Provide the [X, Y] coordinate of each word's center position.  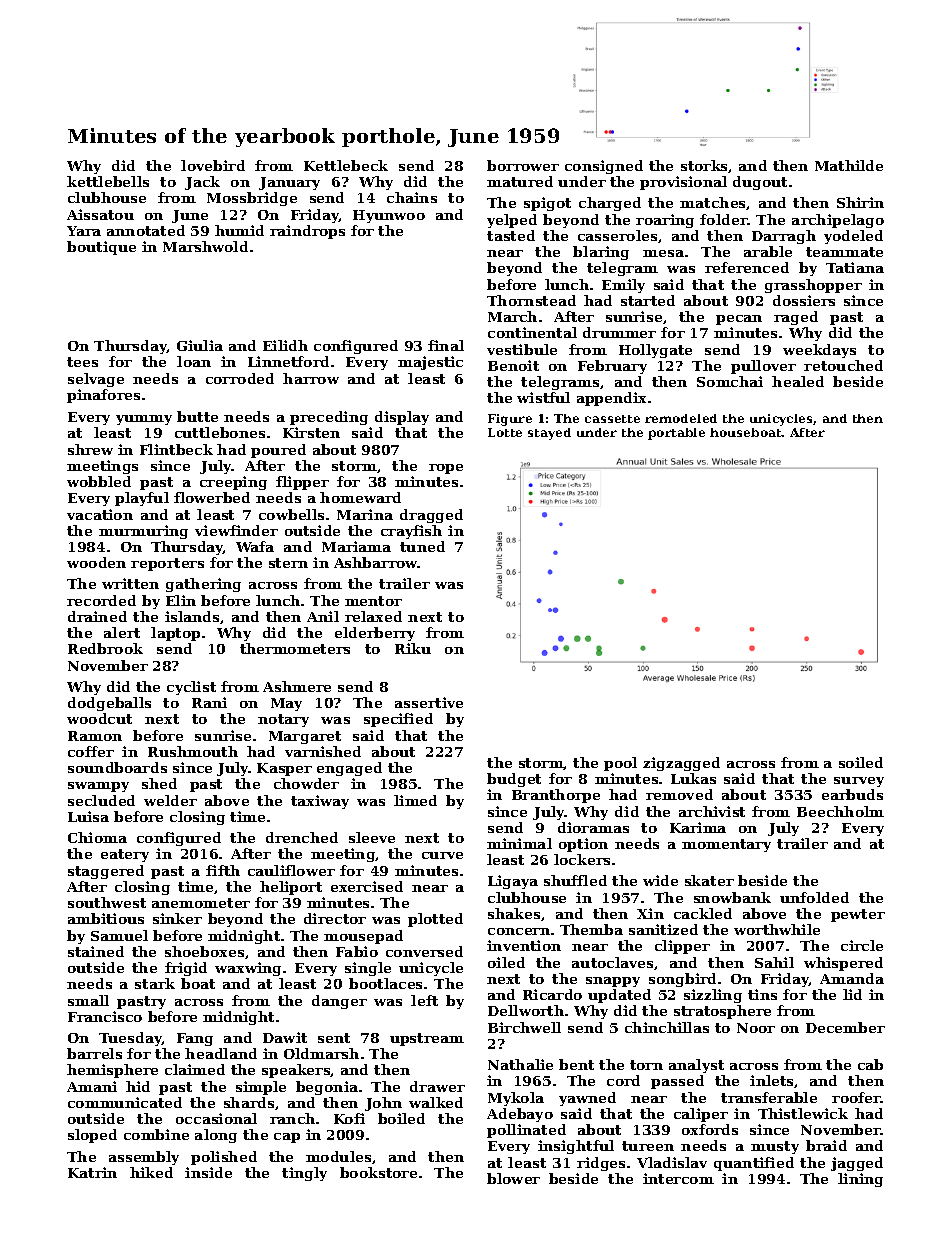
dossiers [804, 300]
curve [442, 855]
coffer [91, 751]
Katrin [92, 1172]
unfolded [814, 897]
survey [859, 782]
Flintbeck [176, 449]
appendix [611, 399]
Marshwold [205, 246]
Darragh [784, 237]
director [335, 918]
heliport [291, 888]
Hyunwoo [389, 216]
